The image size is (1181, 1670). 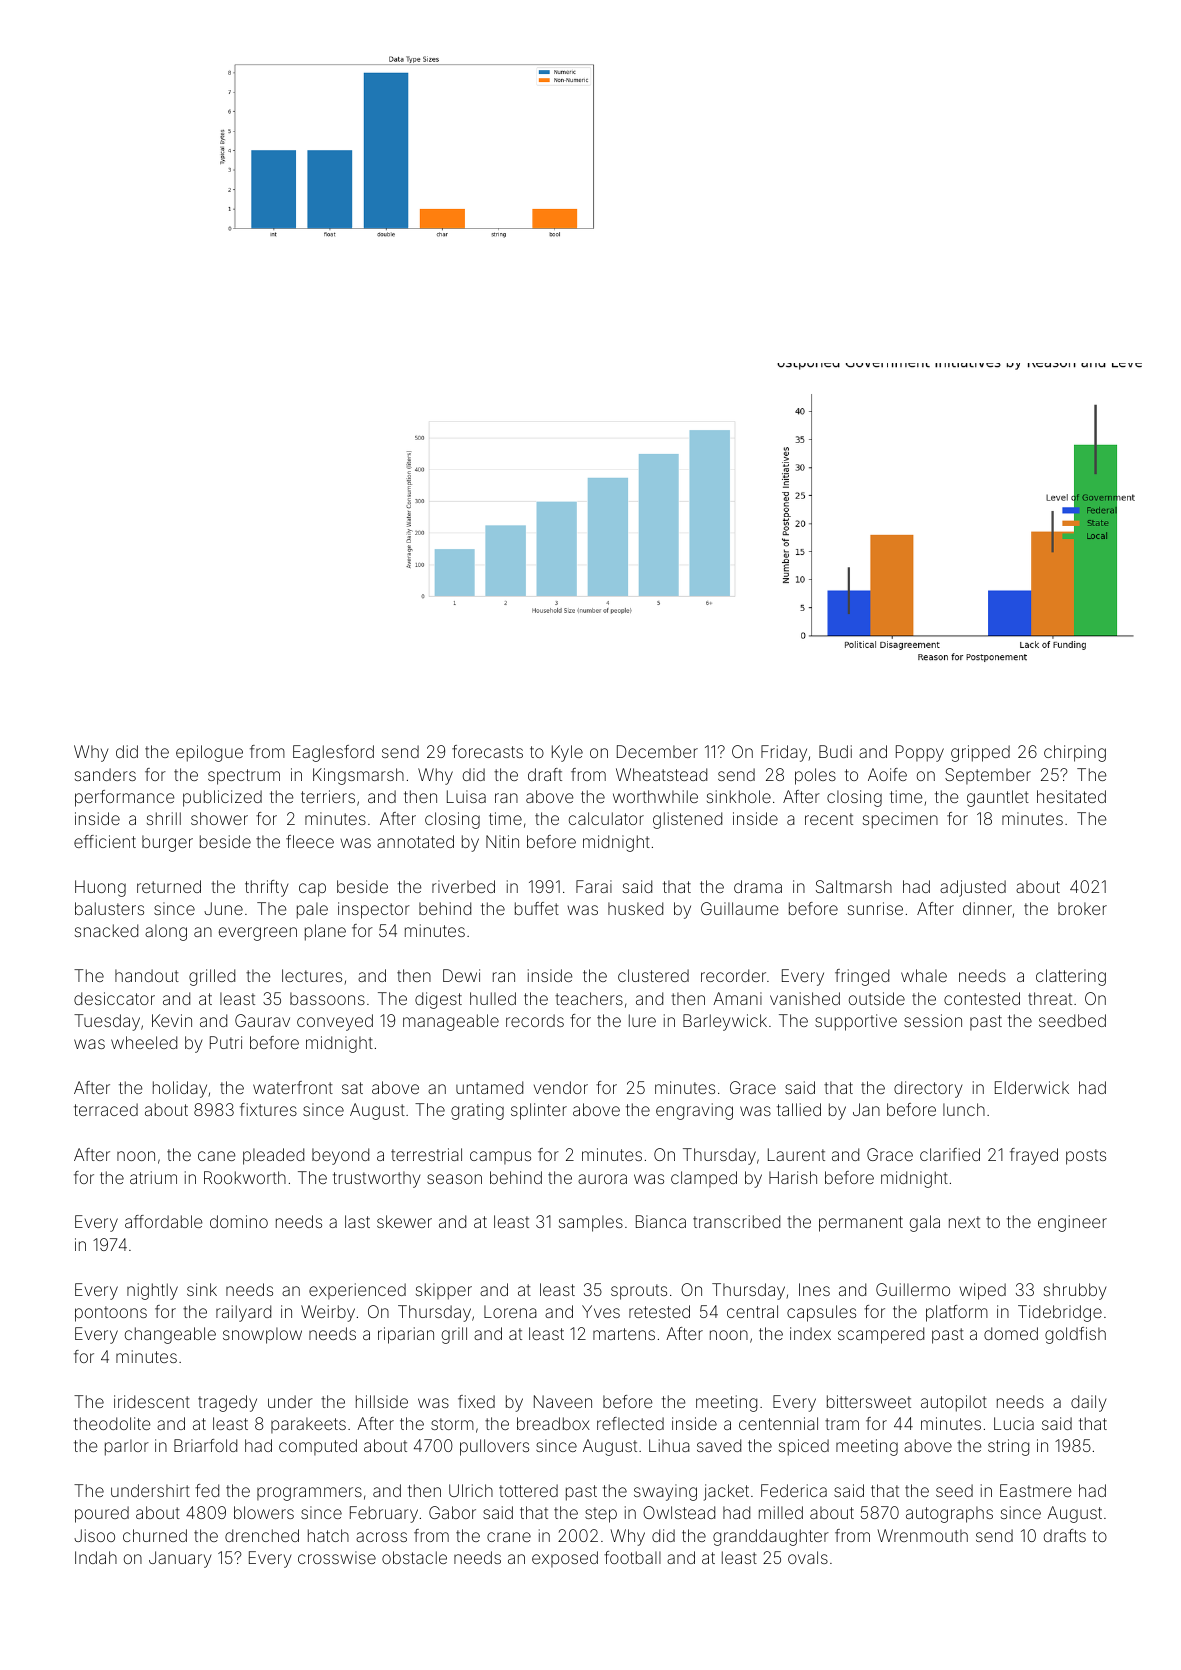 I want to click on gala, so click(x=925, y=1223).
